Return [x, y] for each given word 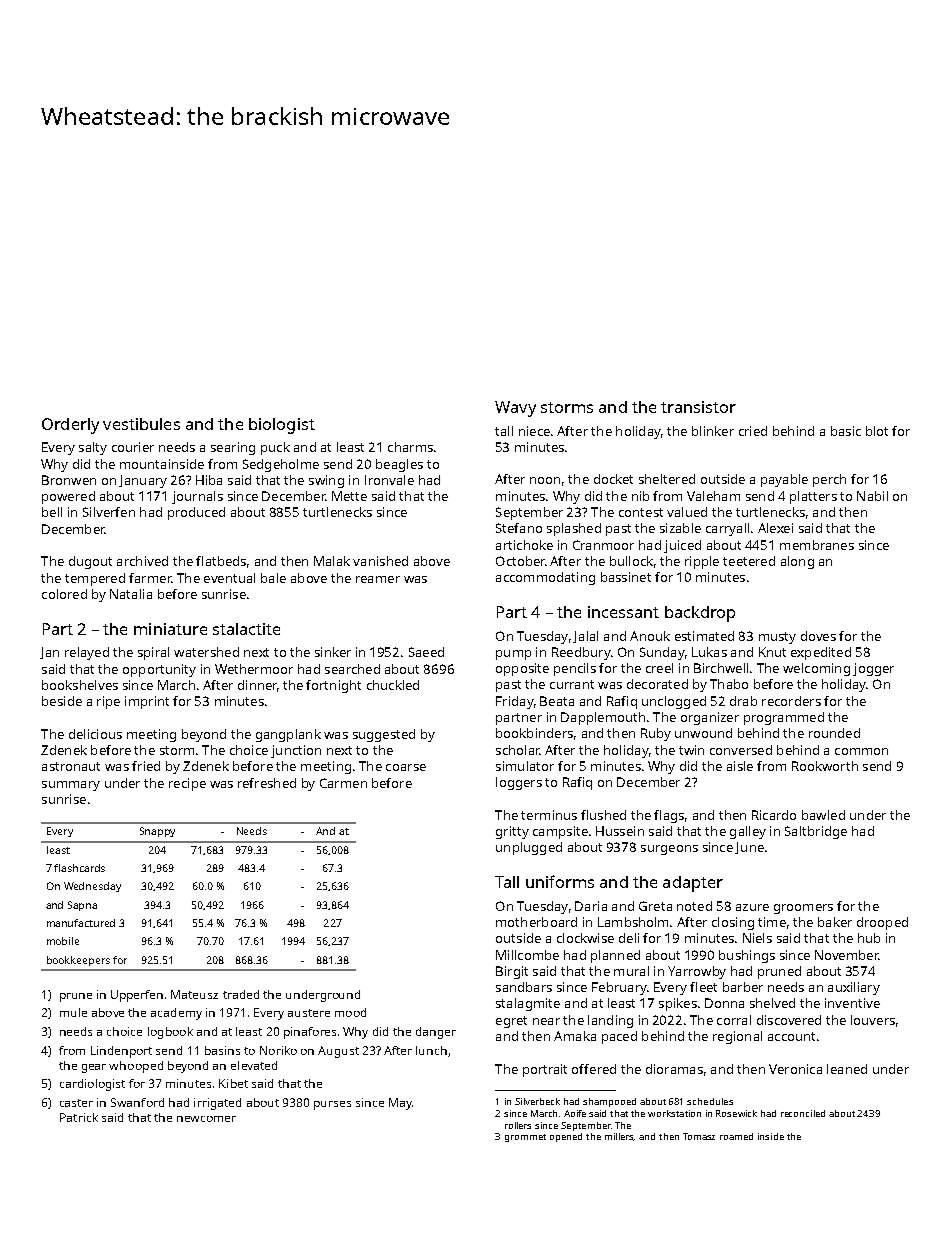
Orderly [70, 426]
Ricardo [774, 815]
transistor [698, 407]
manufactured [81, 923]
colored [64, 594]
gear [94, 1068]
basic [846, 431]
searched [352, 669]
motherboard [536, 922]
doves [818, 636]
